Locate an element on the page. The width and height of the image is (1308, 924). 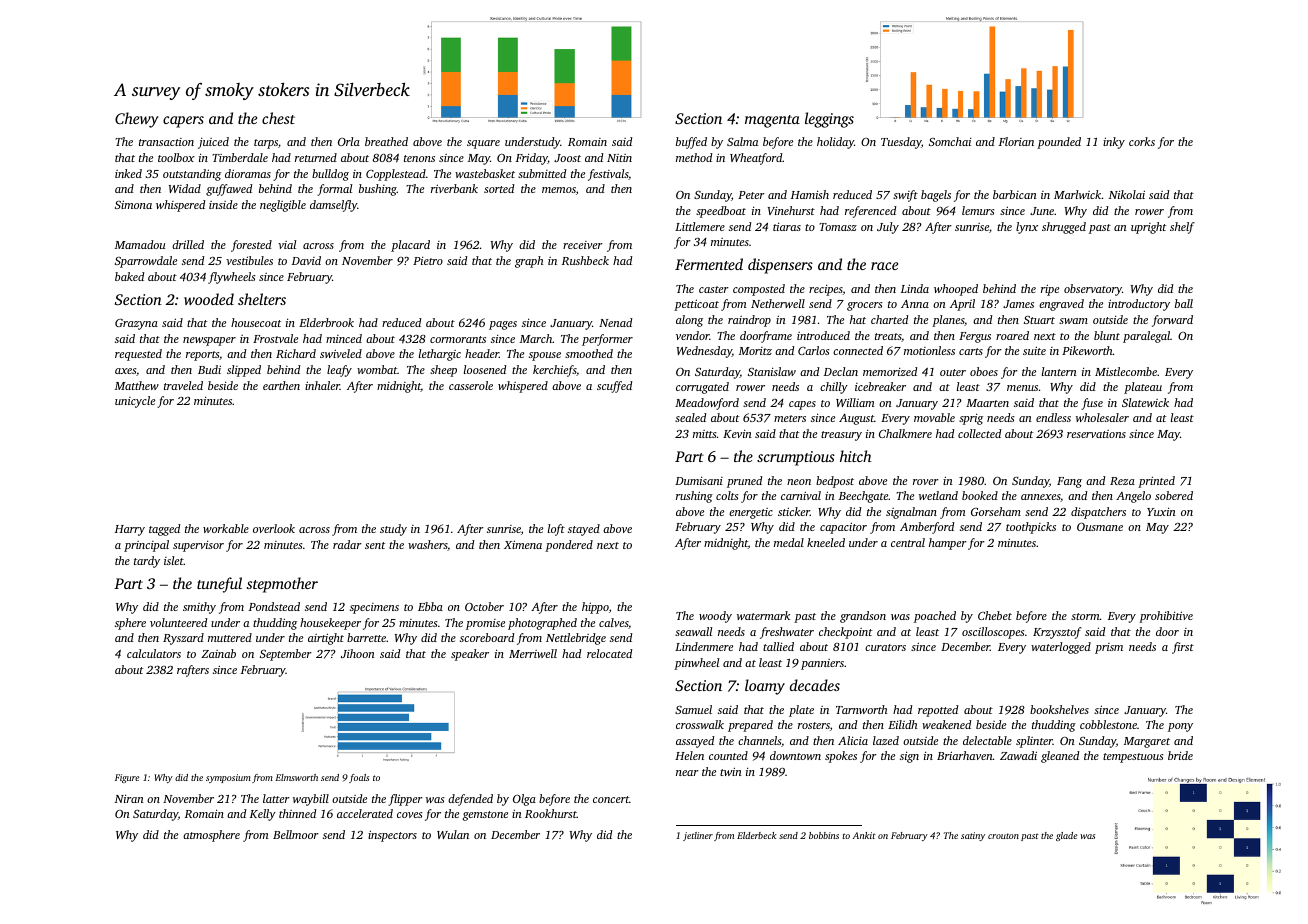
swam is located at coordinates (1073, 321).
